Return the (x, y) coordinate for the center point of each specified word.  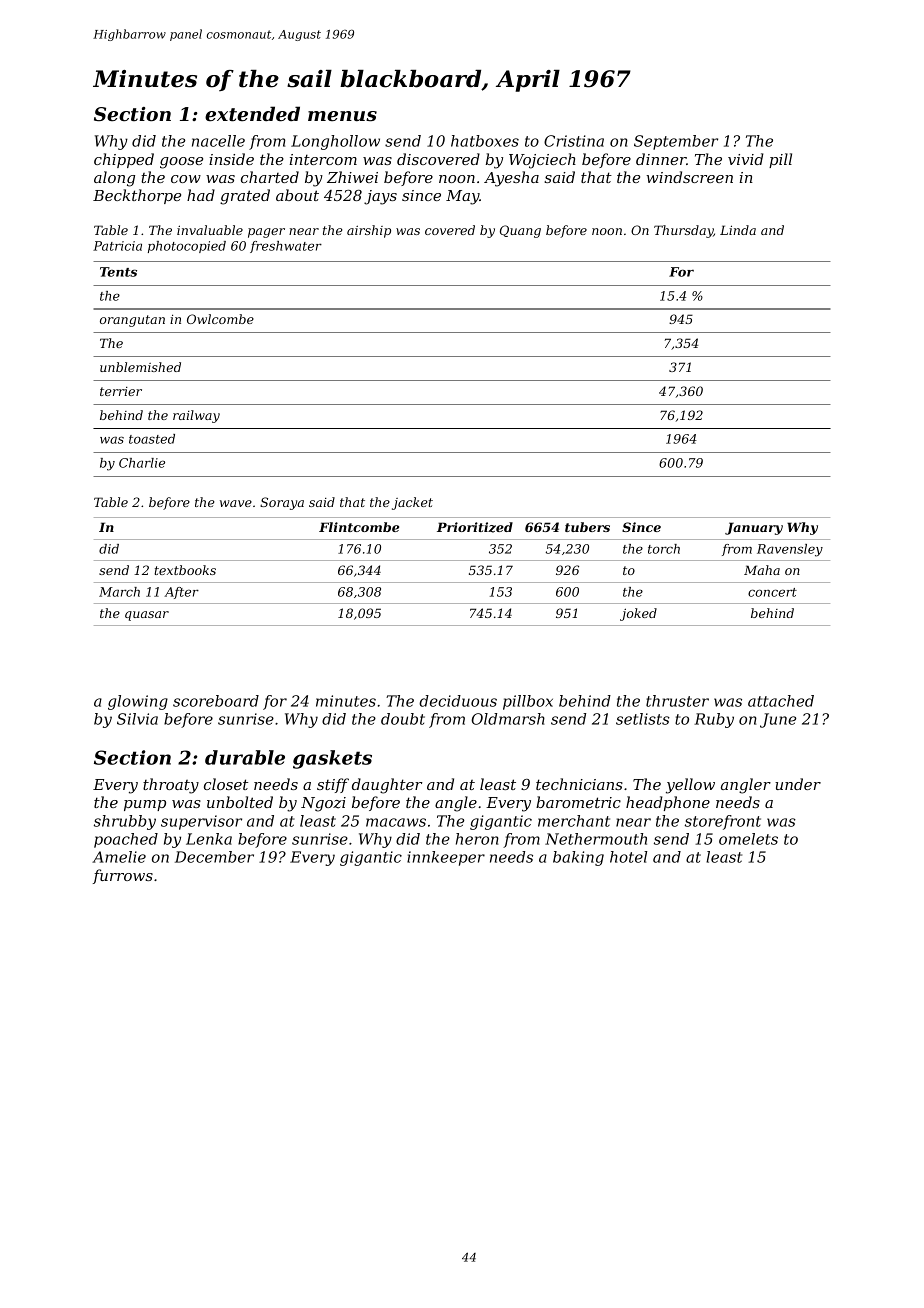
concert (772, 592)
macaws (396, 822)
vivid (746, 159)
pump (145, 805)
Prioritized (475, 527)
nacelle (218, 141)
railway (196, 416)
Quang (520, 231)
